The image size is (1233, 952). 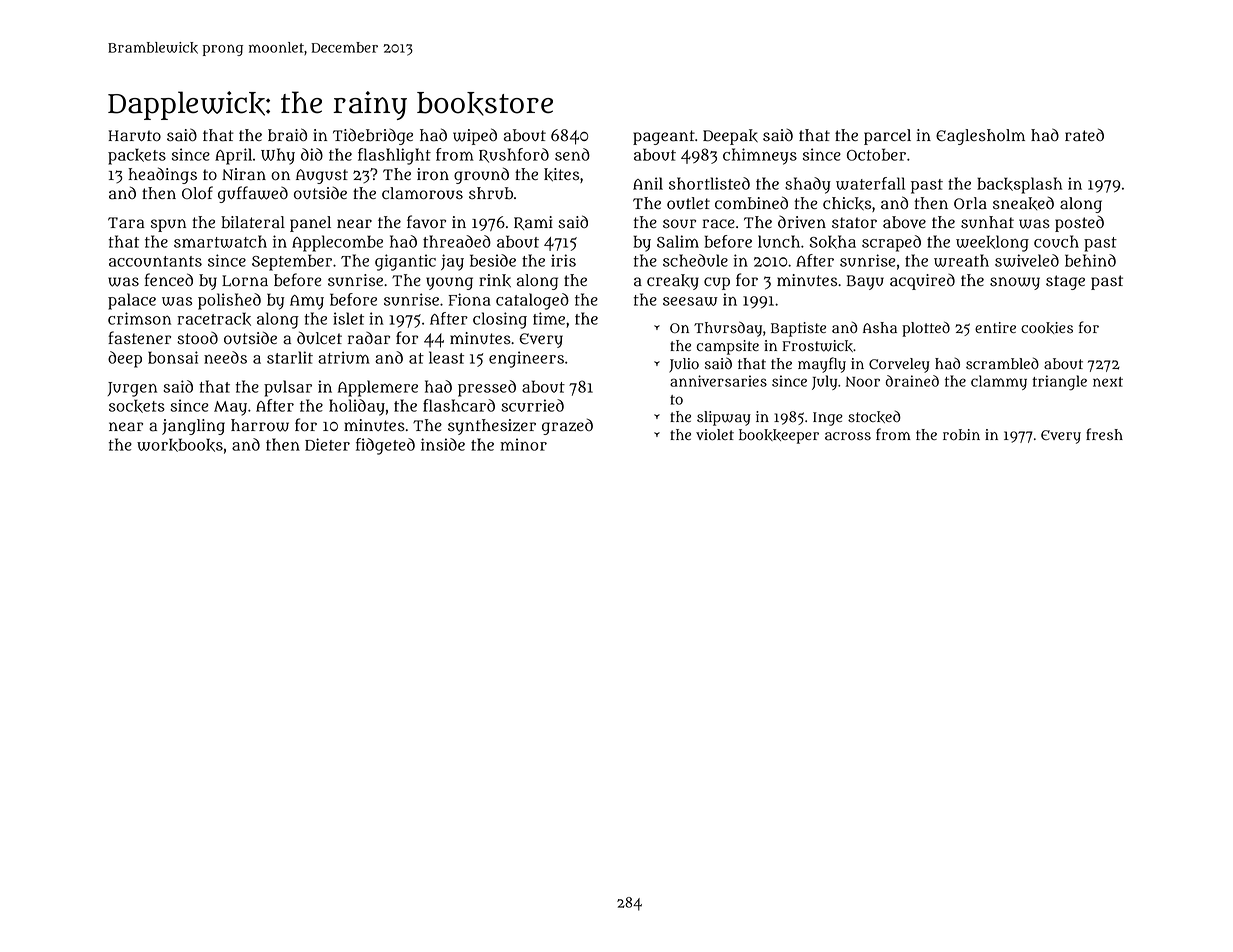 I want to click on Amy, so click(x=307, y=302).
